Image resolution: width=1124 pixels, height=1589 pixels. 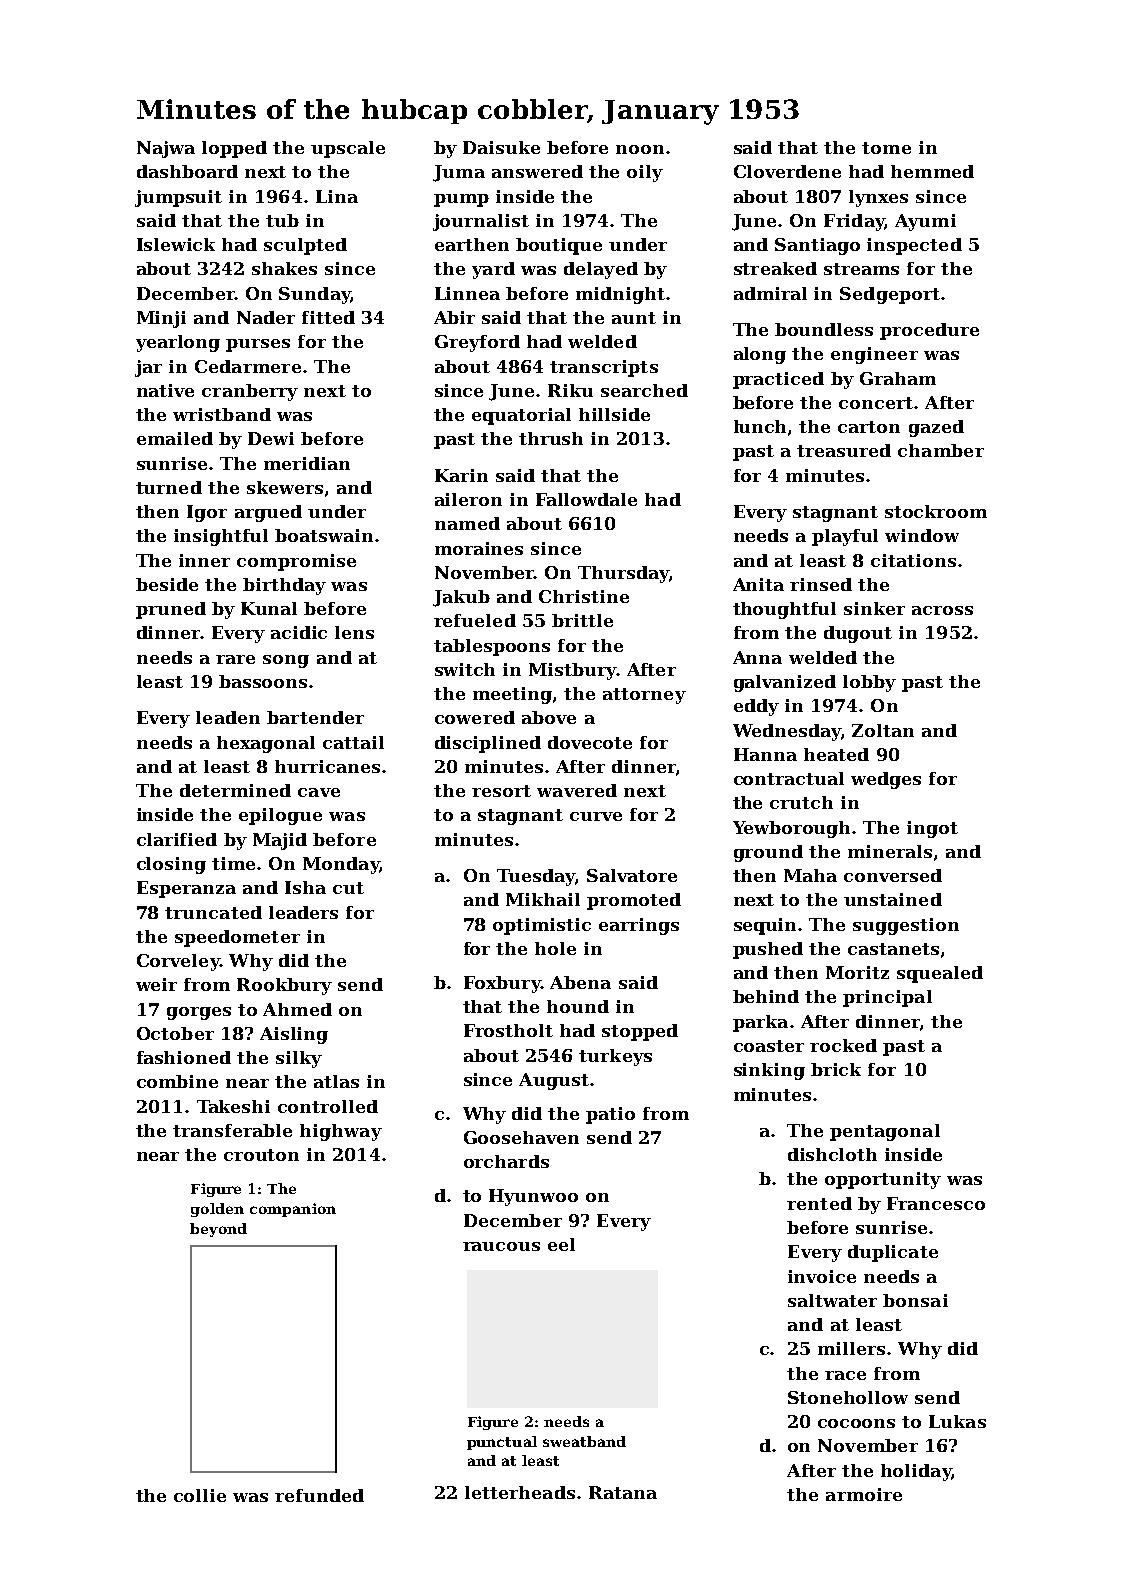 I want to click on Salvatore, so click(x=632, y=875).
